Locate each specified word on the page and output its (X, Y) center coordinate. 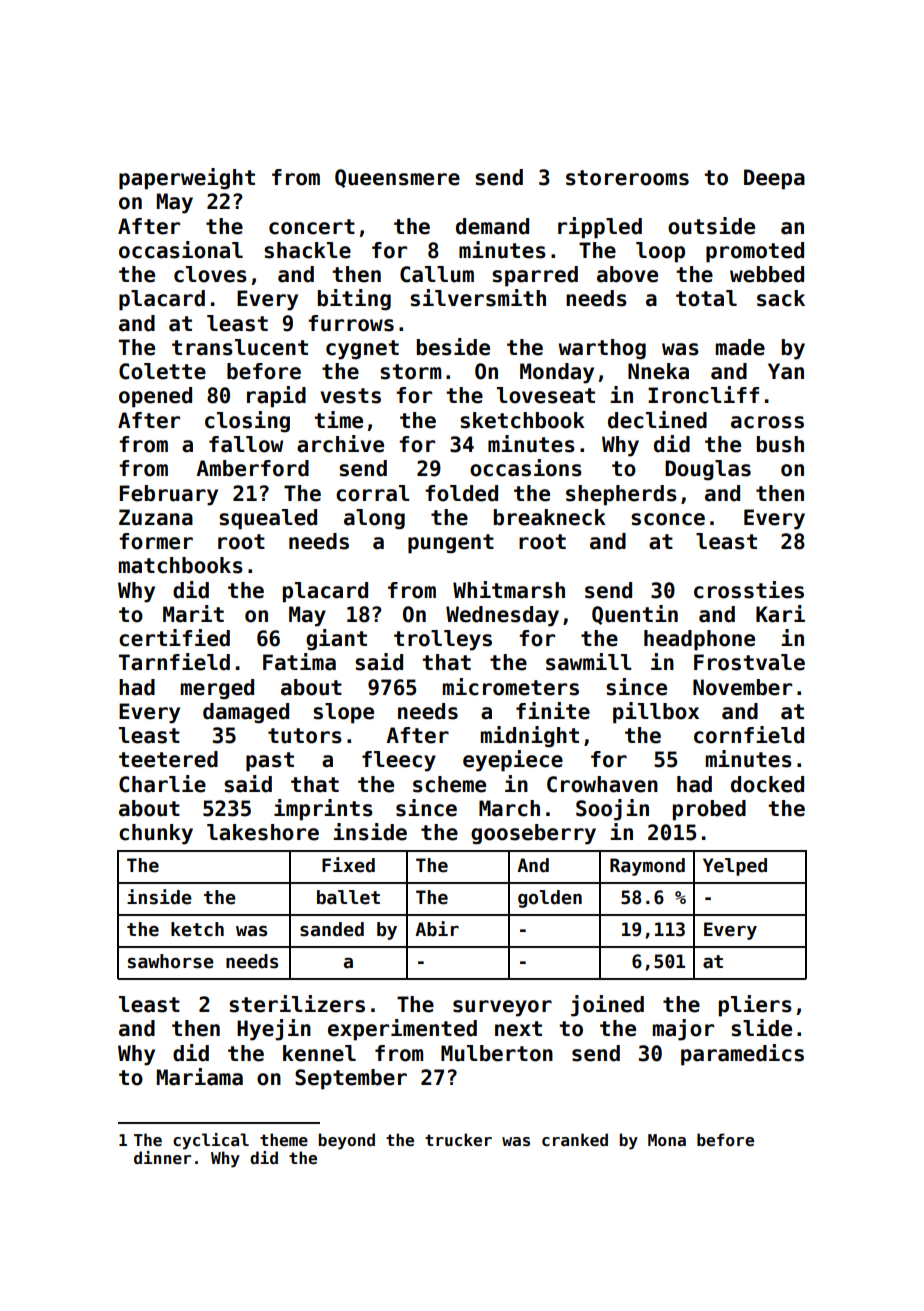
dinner (162, 1158)
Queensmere (397, 178)
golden (550, 899)
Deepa (774, 179)
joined (607, 1006)
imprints (323, 810)
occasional (181, 250)
